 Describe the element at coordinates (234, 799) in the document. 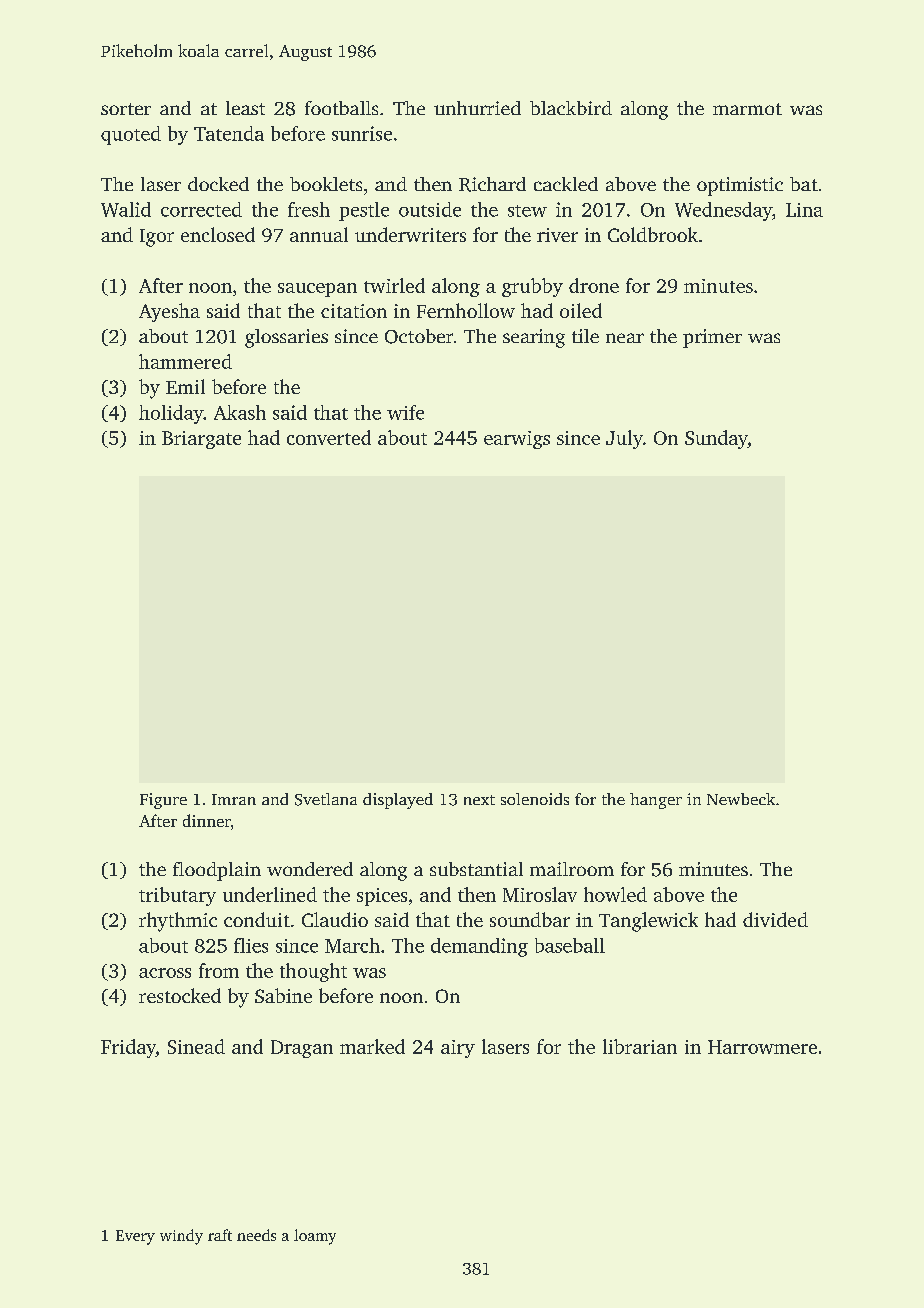

I see `Imran` at that location.
